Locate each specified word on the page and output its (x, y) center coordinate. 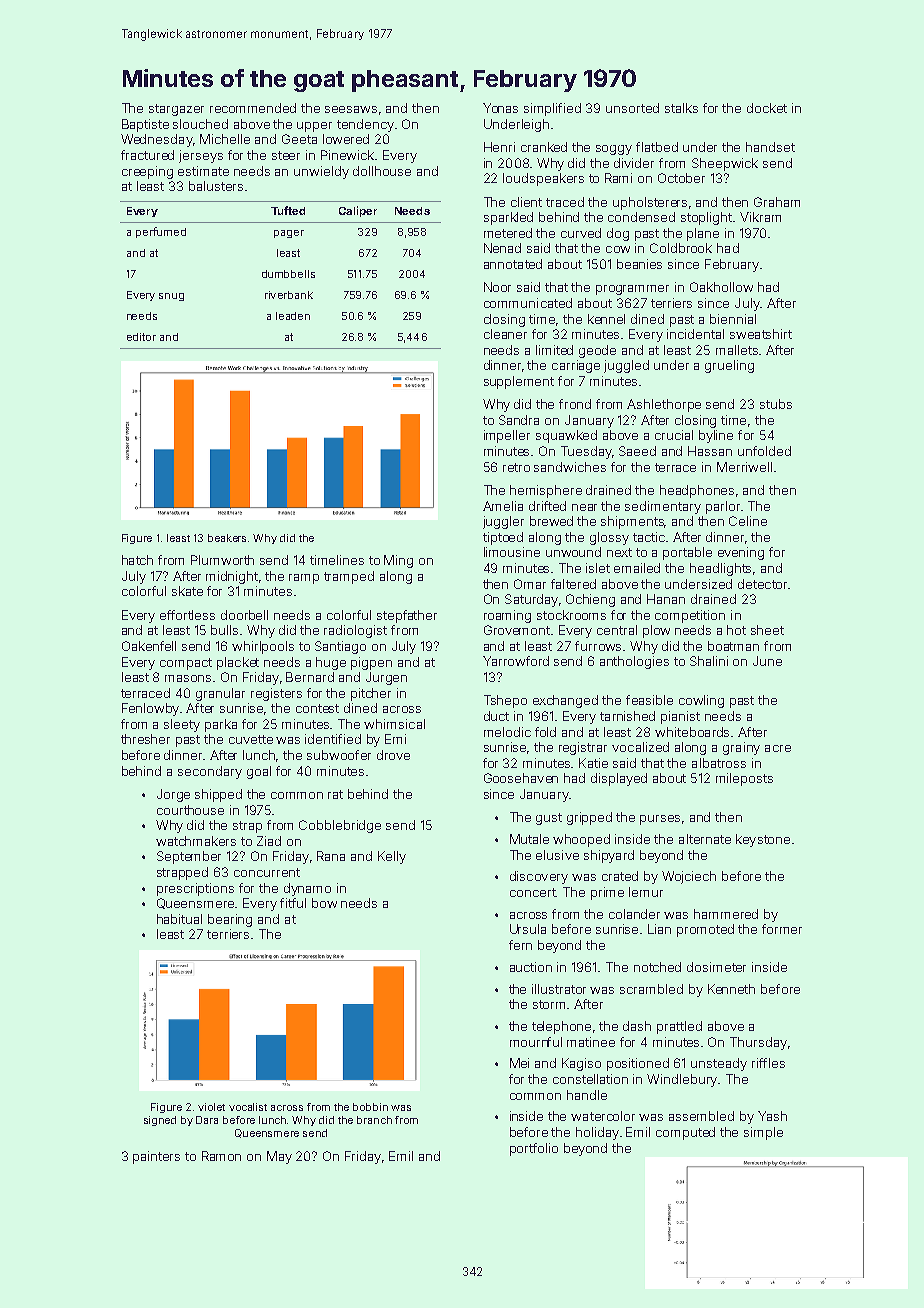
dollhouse (382, 171)
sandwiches (570, 467)
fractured (147, 155)
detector (762, 584)
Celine (748, 521)
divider (634, 163)
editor (141, 337)
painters (156, 1157)
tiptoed (503, 538)
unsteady (719, 1064)
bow (324, 903)
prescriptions (195, 889)
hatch (137, 560)
